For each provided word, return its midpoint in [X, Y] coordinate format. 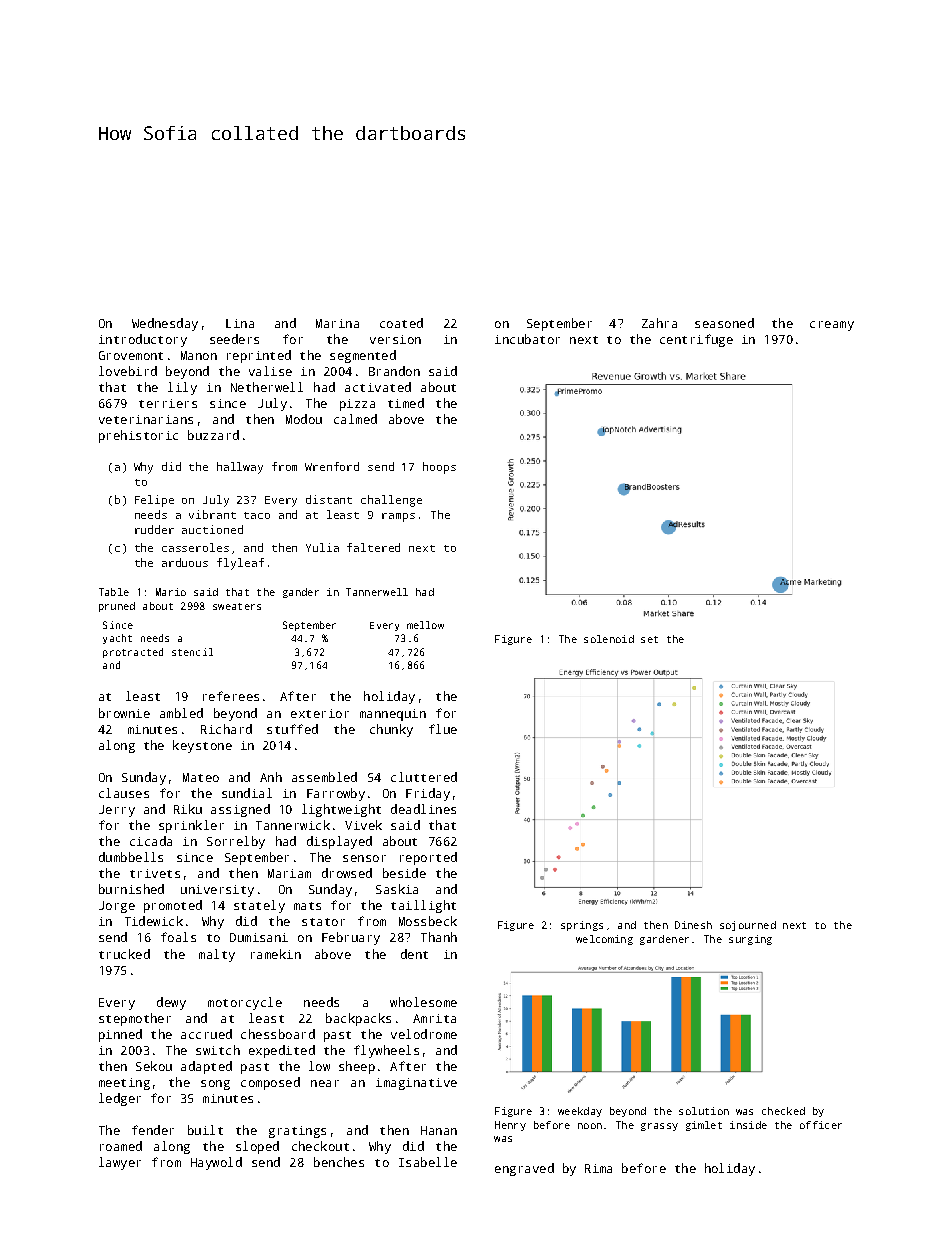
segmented [363, 356]
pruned [117, 607]
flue [443, 729]
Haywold [216, 1163]
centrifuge [696, 340]
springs [582, 926]
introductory [143, 340]
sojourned [748, 926]
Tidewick [154, 921]
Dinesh [693, 925]
